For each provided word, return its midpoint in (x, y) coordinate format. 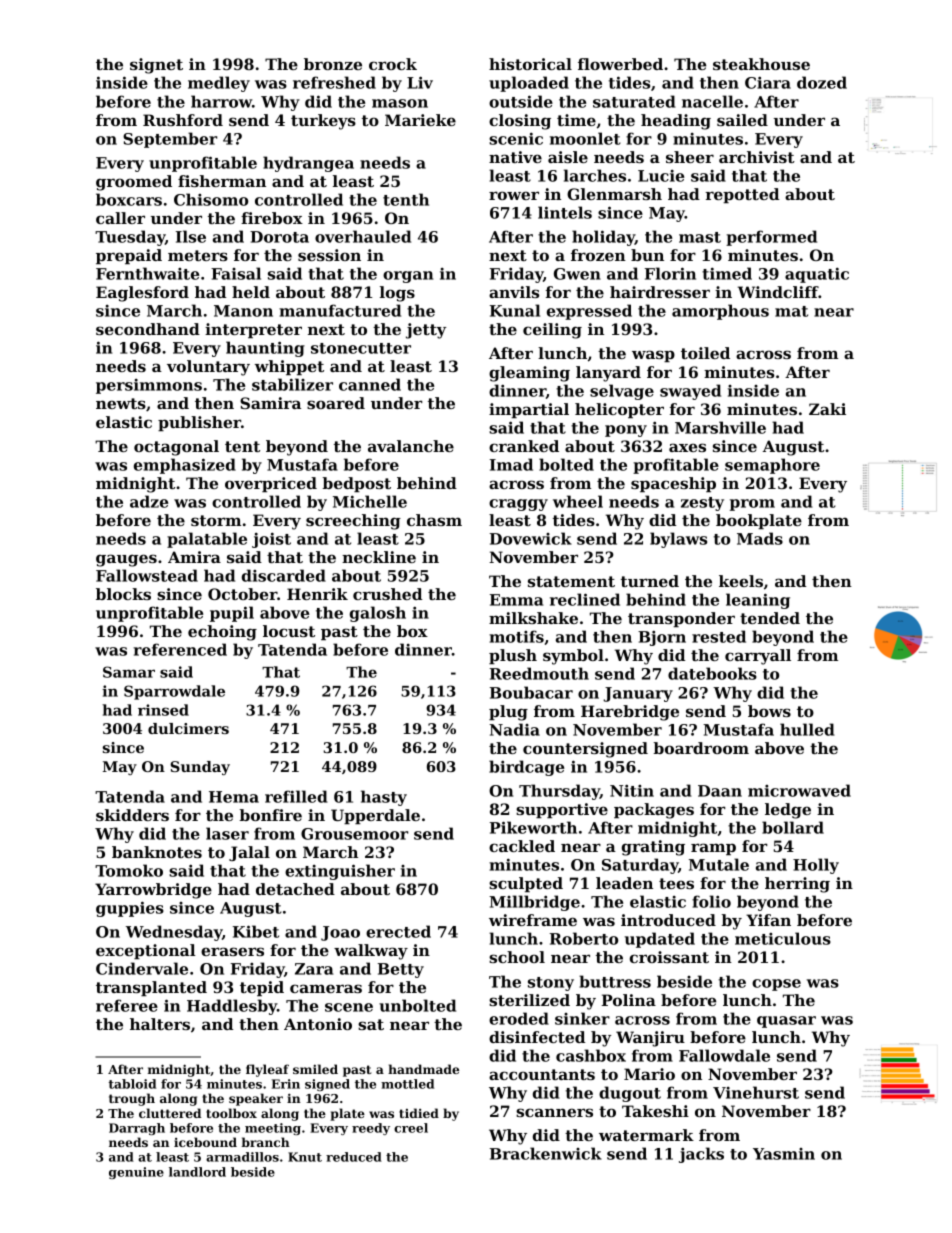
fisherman (222, 181)
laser (227, 833)
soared (336, 403)
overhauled (363, 236)
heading (676, 122)
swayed (690, 392)
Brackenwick (546, 1153)
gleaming (529, 374)
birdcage (526, 768)
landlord (197, 1172)
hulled (807, 729)
